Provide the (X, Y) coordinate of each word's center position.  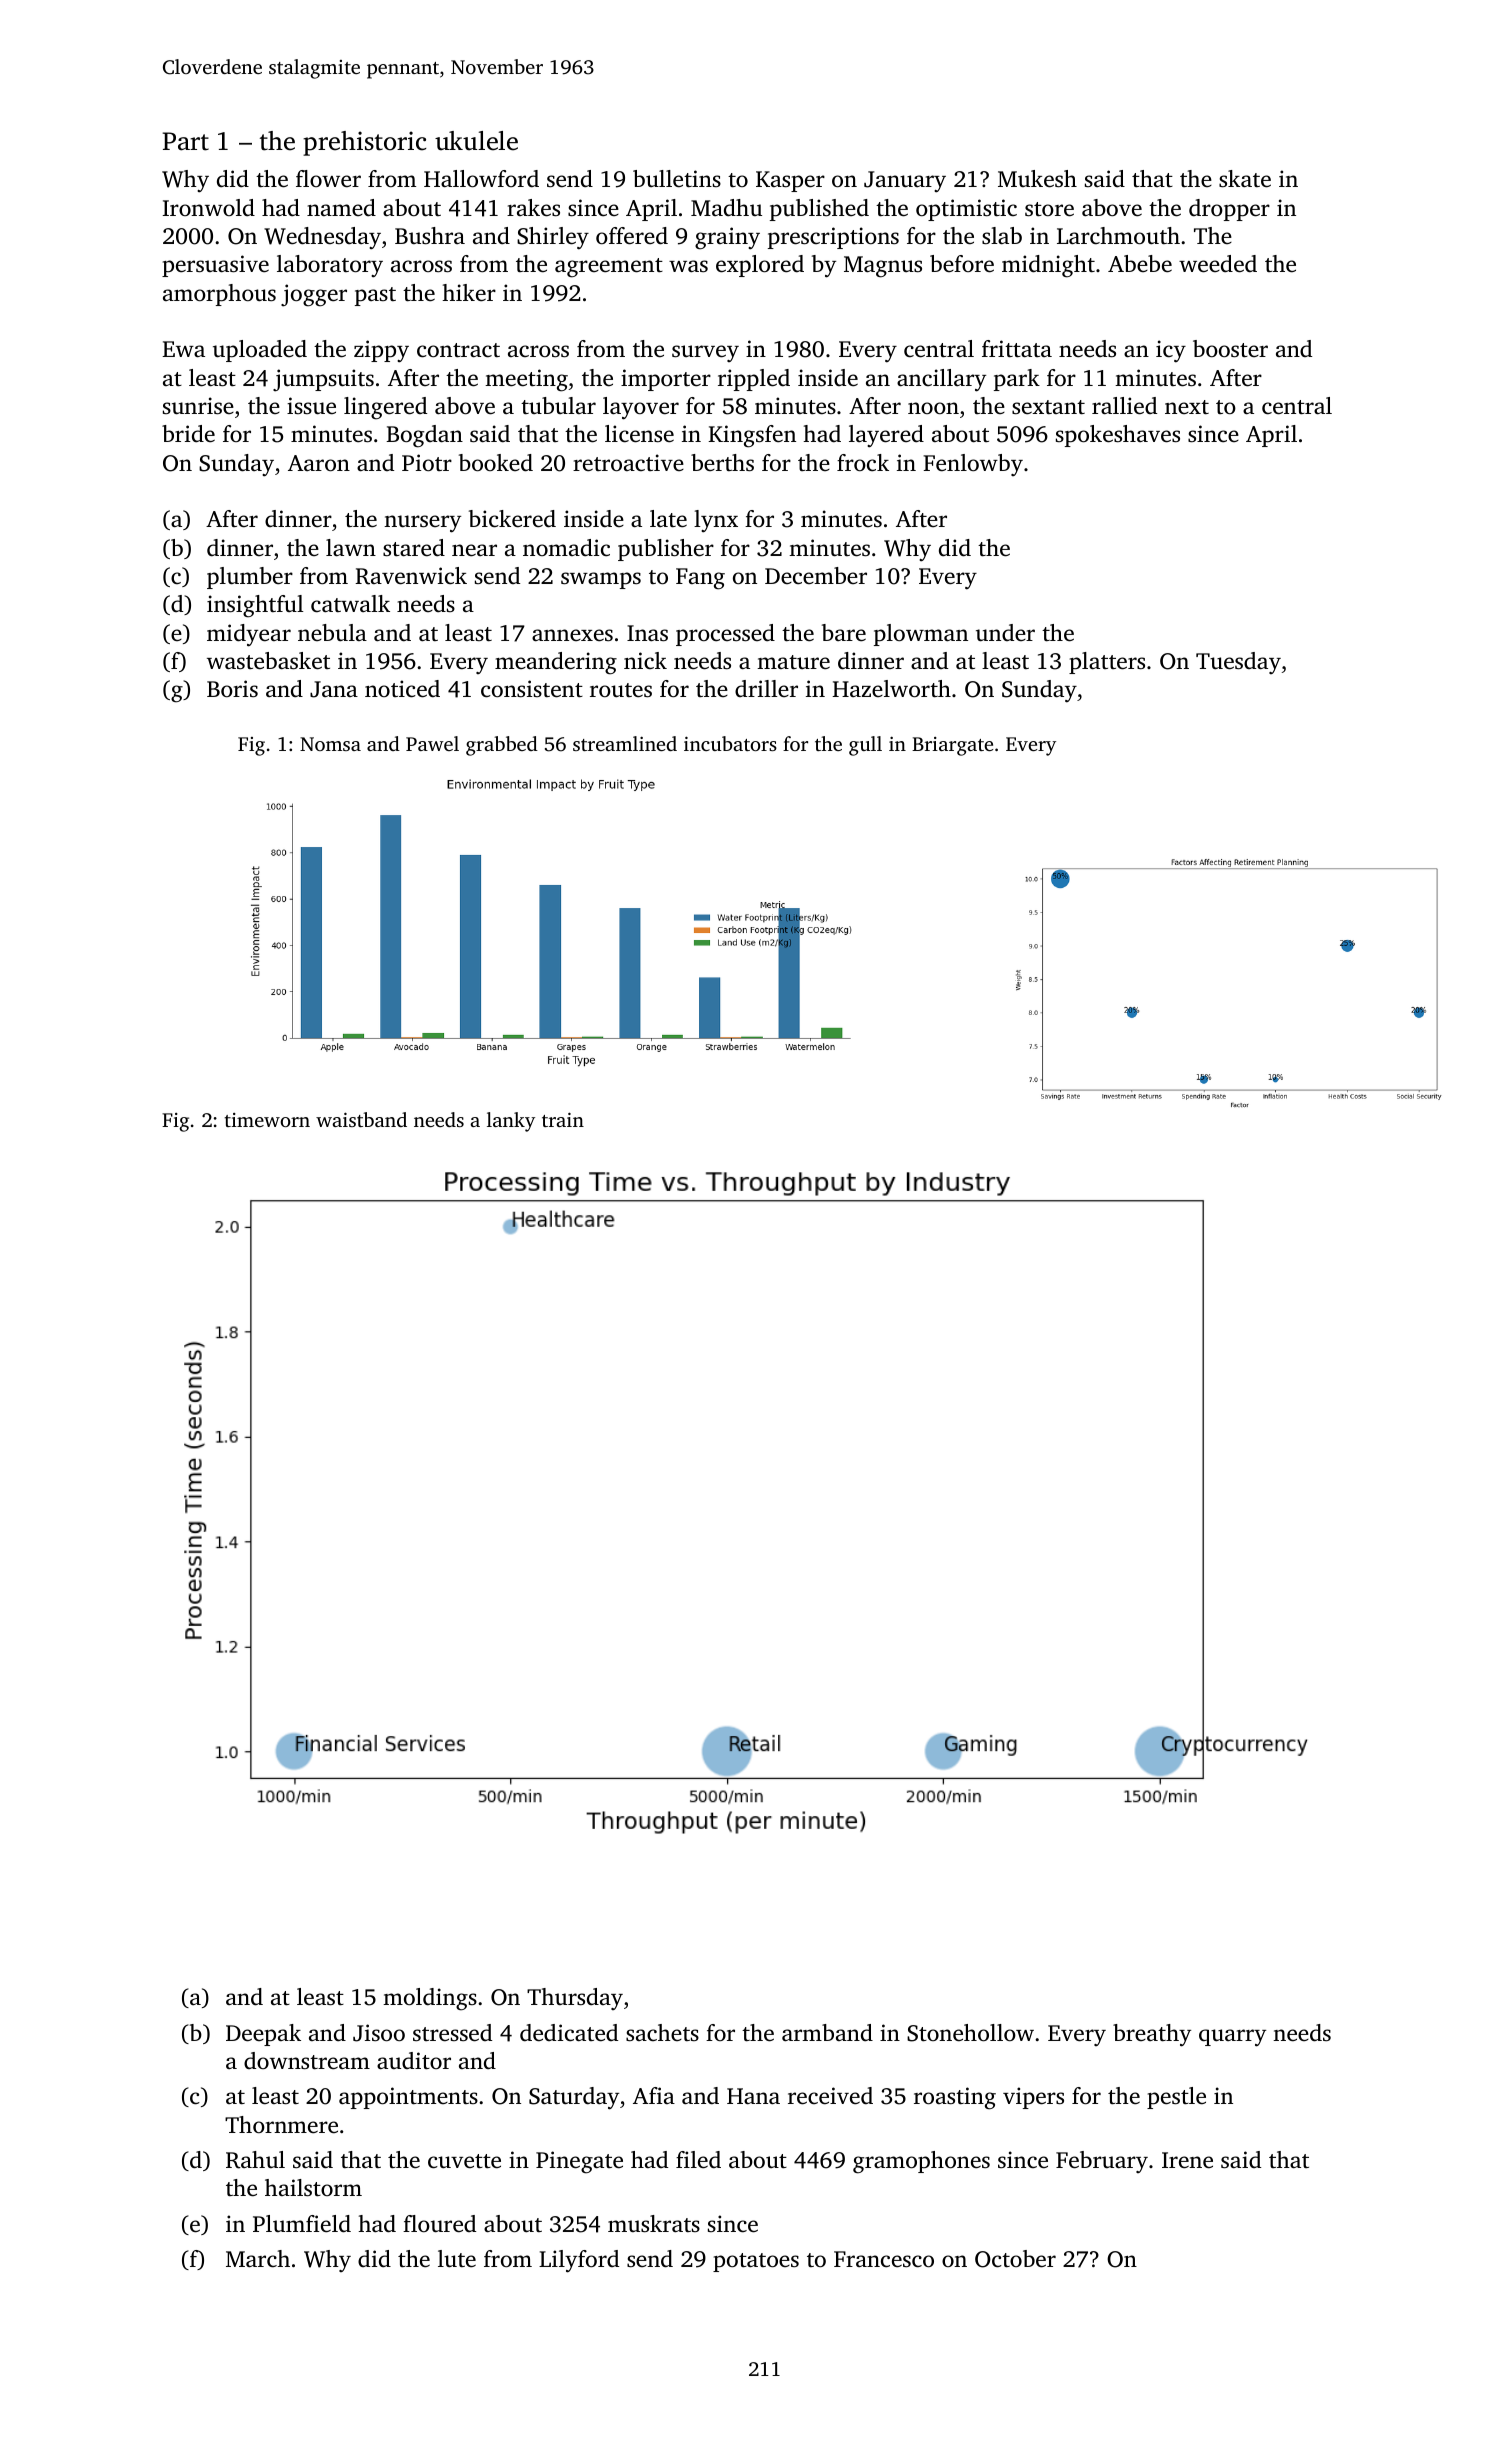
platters (1107, 663)
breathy (1152, 2035)
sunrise (198, 406)
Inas (647, 633)
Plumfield (302, 2224)
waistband (361, 1119)
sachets (662, 2032)
